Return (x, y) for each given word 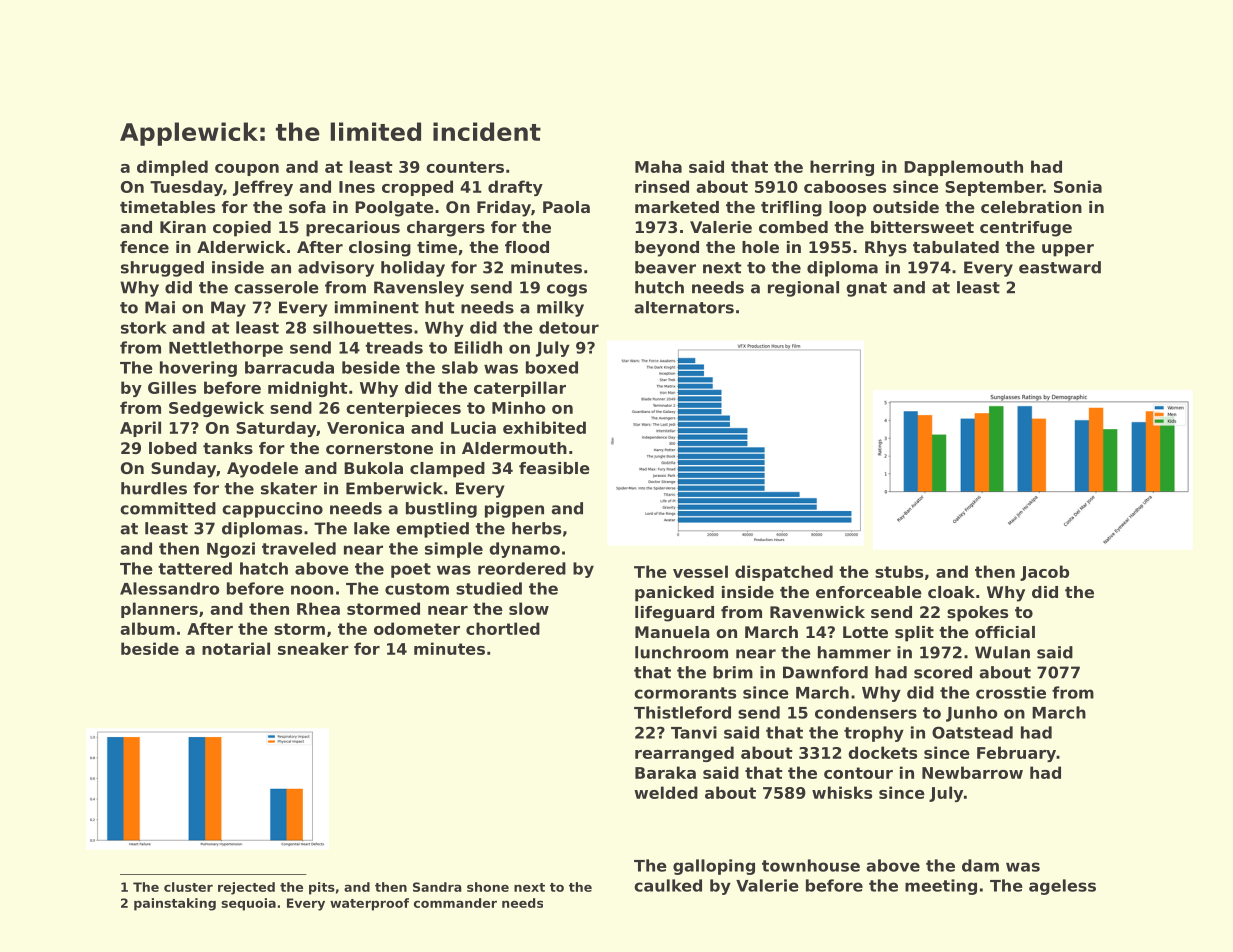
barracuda (289, 367)
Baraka (665, 772)
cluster (188, 887)
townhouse (811, 865)
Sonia (1078, 186)
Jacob (1044, 573)
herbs (536, 528)
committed (168, 508)
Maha (658, 166)
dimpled (172, 168)
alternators (684, 307)
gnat (866, 289)
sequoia (248, 904)
